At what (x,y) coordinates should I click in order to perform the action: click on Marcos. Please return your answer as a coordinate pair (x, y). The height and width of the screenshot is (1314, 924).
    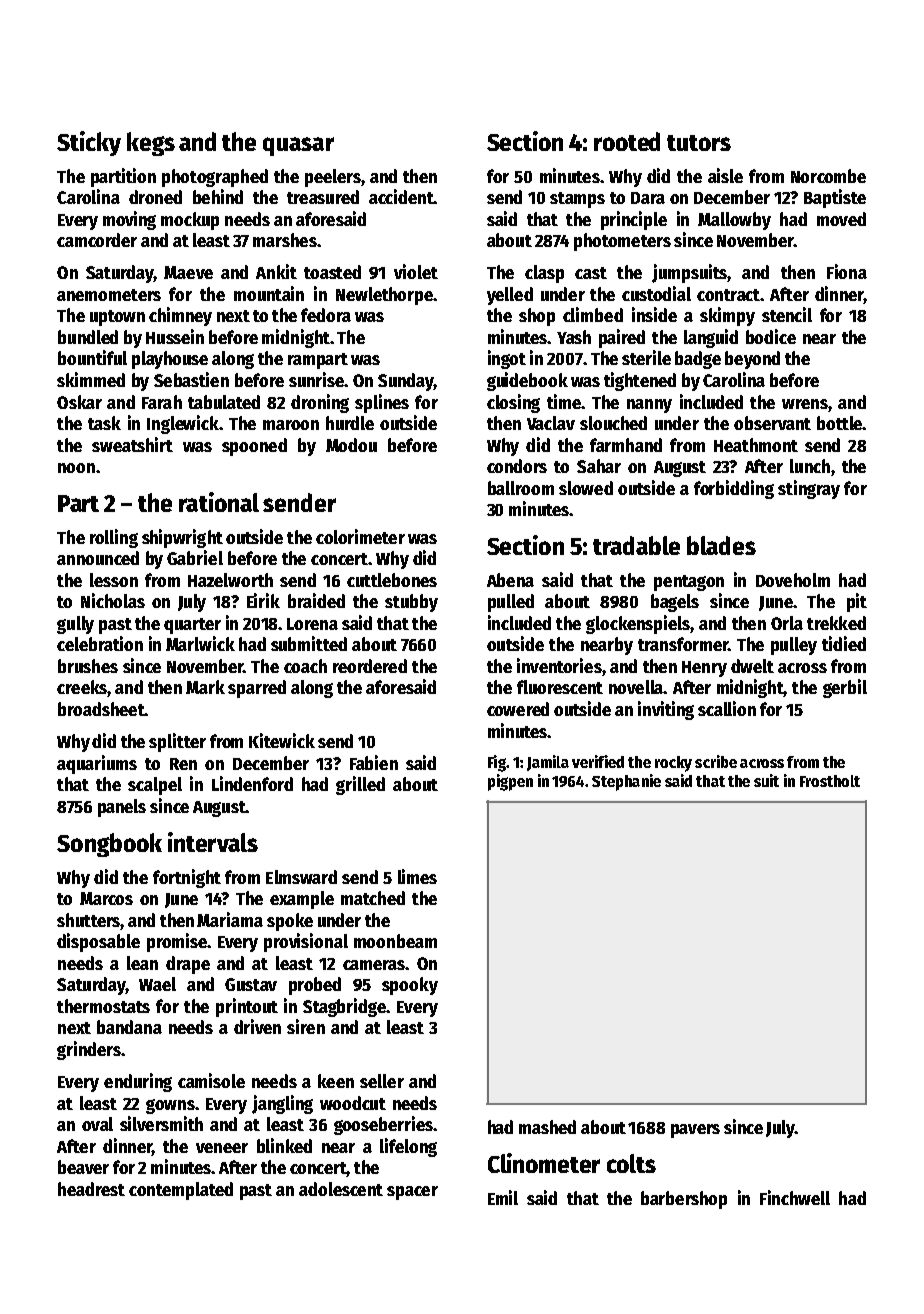
    Looking at the image, I should click on (106, 898).
